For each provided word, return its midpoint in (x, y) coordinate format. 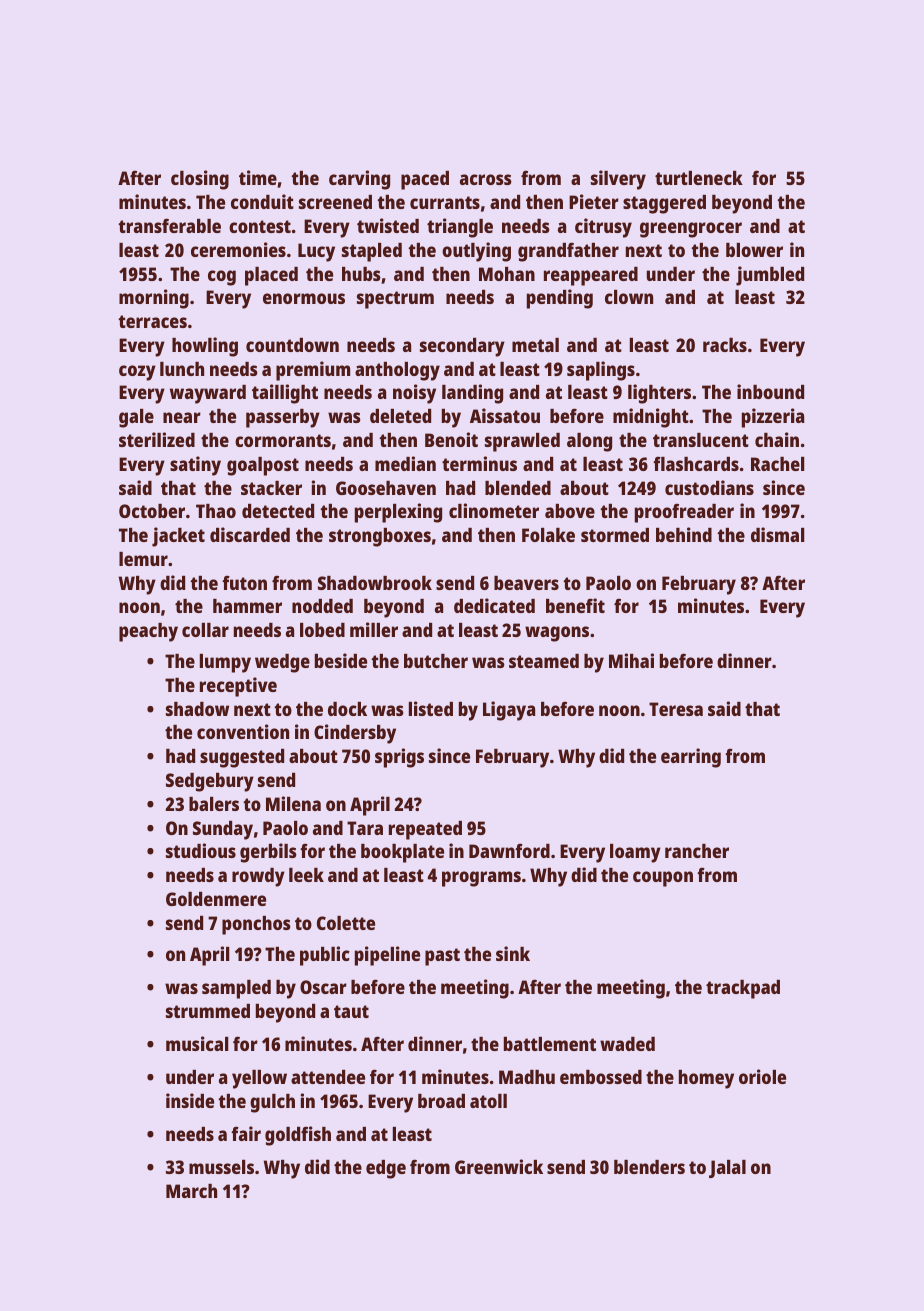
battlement (550, 1044)
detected (278, 511)
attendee (328, 1077)
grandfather (568, 252)
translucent (701, 440)
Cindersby (355, 734)
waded (627, 1044)
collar (205, 630)
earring (691, 758)
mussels (221, 1167)
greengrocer (691, 230)
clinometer (494, 510)
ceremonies (238, 249)
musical (197, 1043)
